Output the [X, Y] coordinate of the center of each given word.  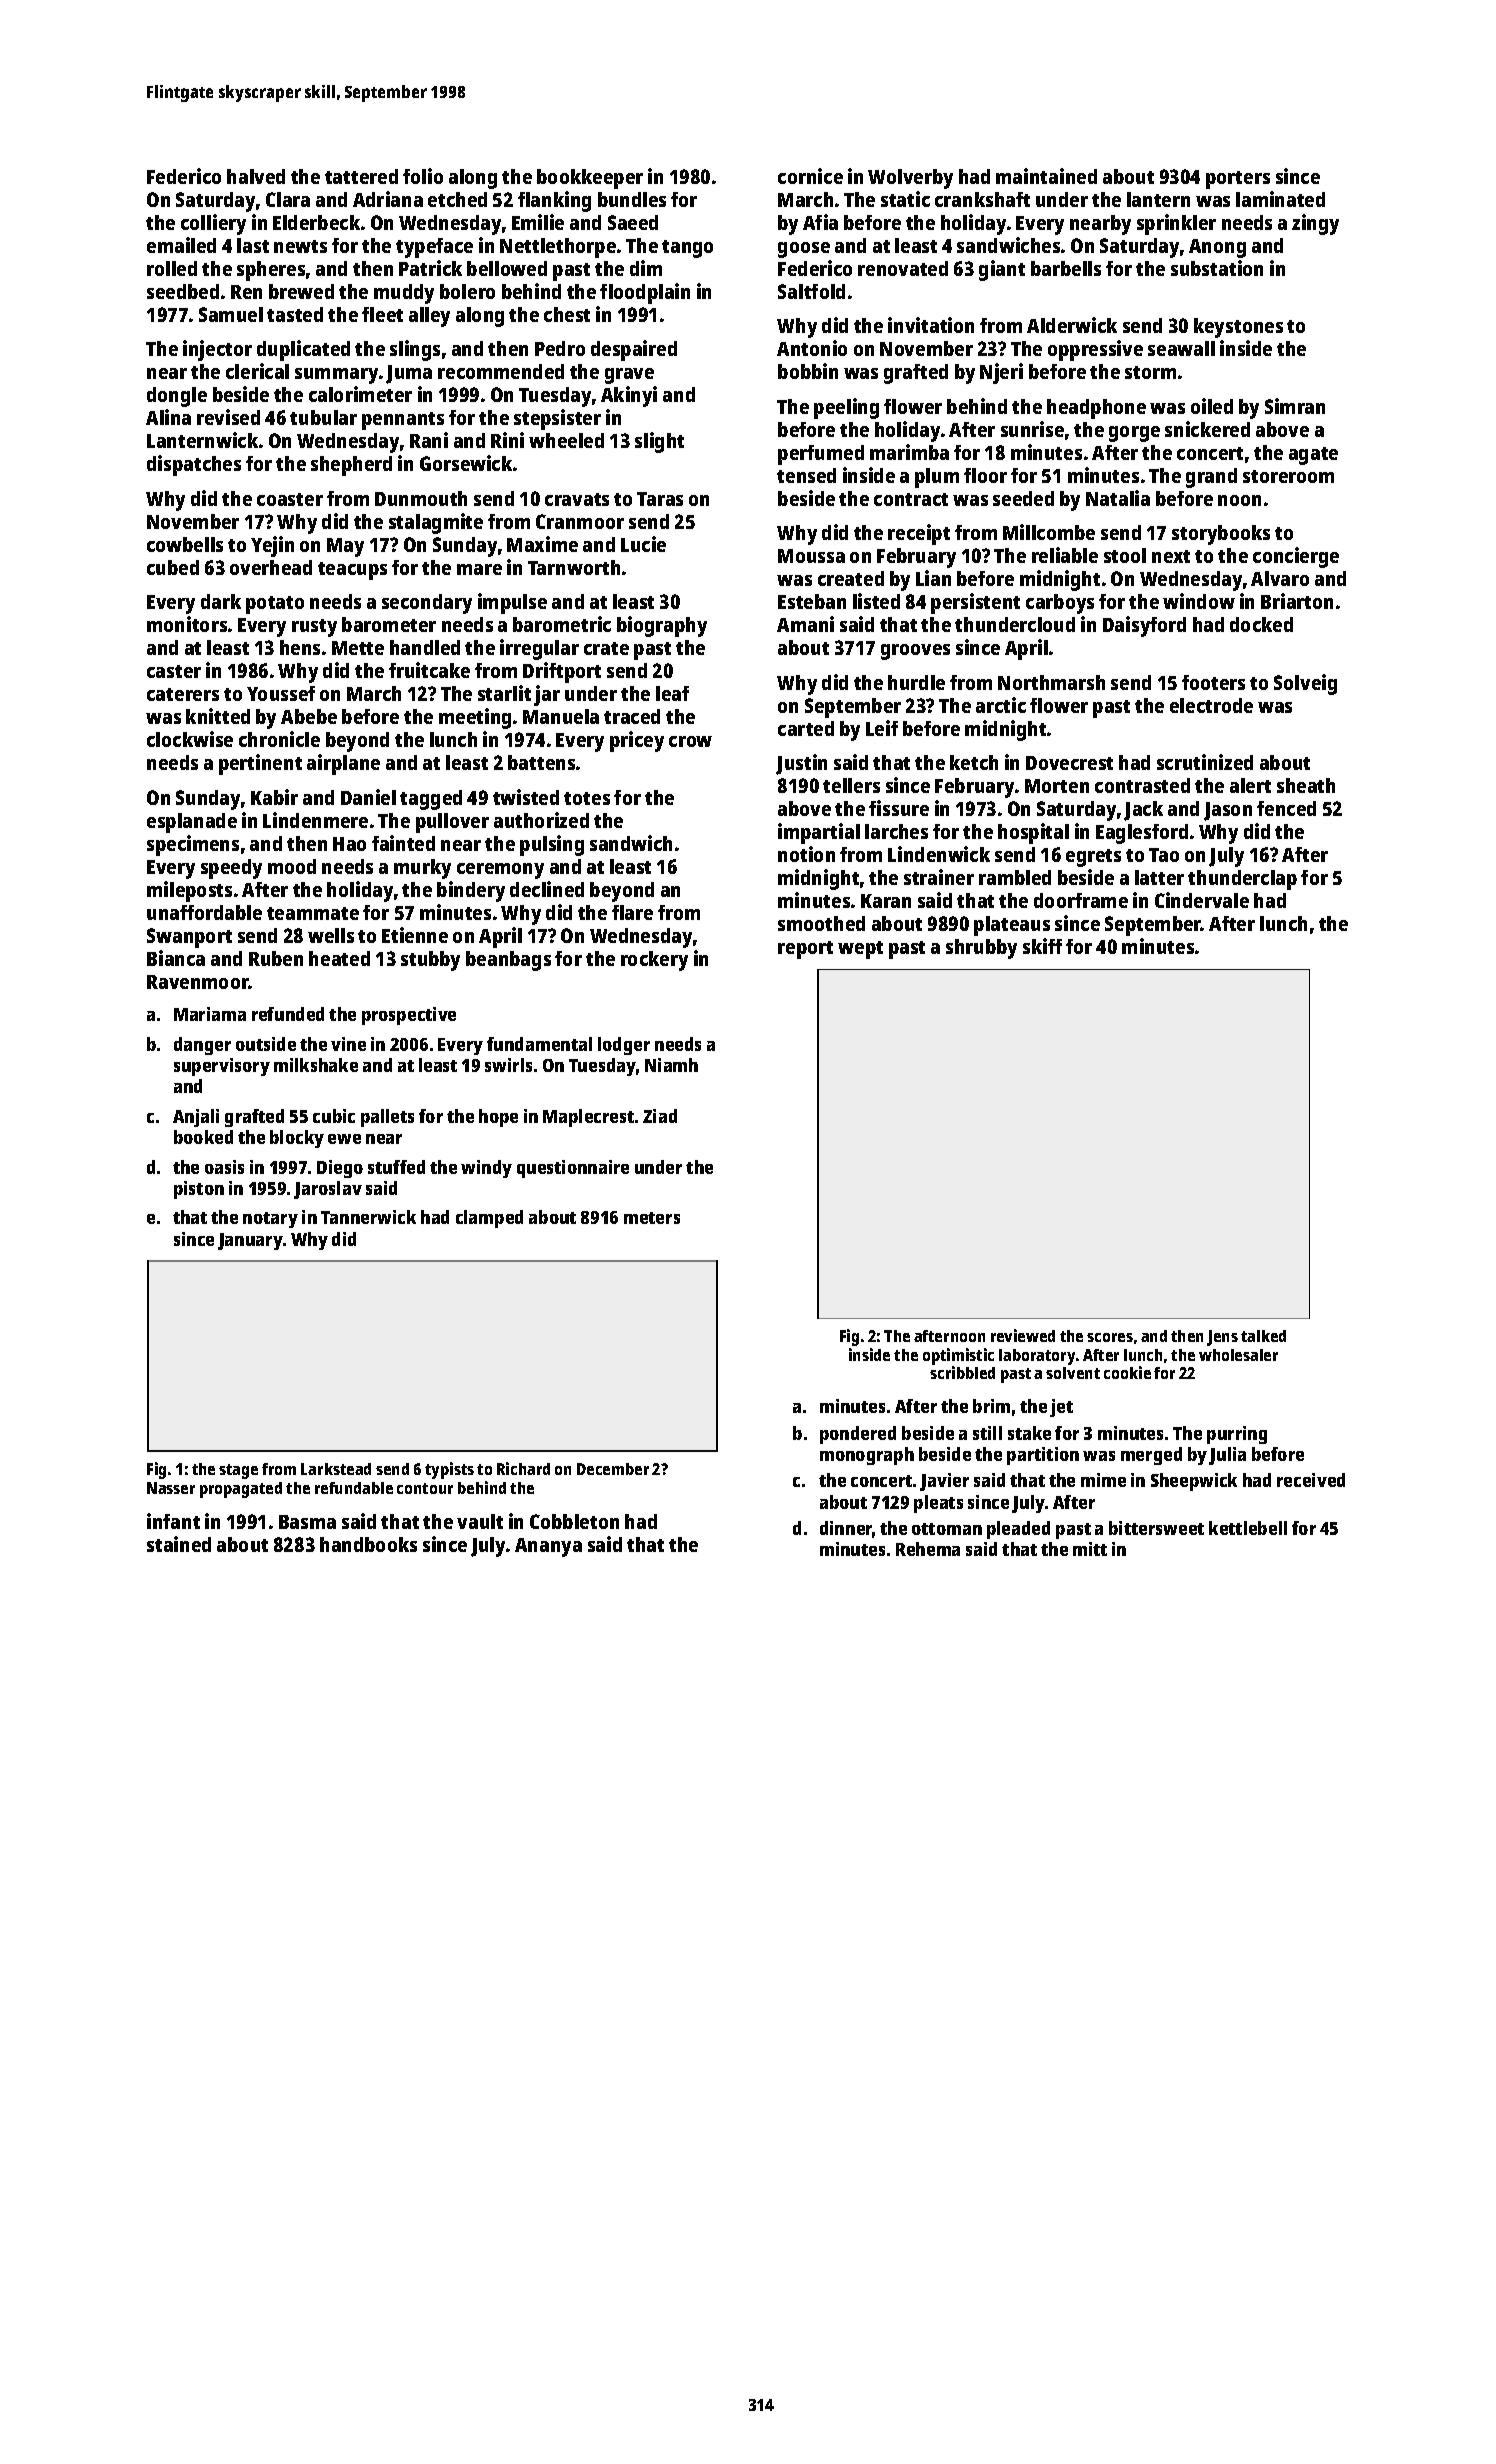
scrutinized [1205, 762]
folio [423, 176]
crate [606, 648]
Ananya [548, 1547]
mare [479, 569]
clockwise [190, 739]
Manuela [561, 716]
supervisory [222, 1067]
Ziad [660, 1116]
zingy [1315, 224]
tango [687, 249]
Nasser [171, 1488]
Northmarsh [1051, 682]
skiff [1042, 946]
